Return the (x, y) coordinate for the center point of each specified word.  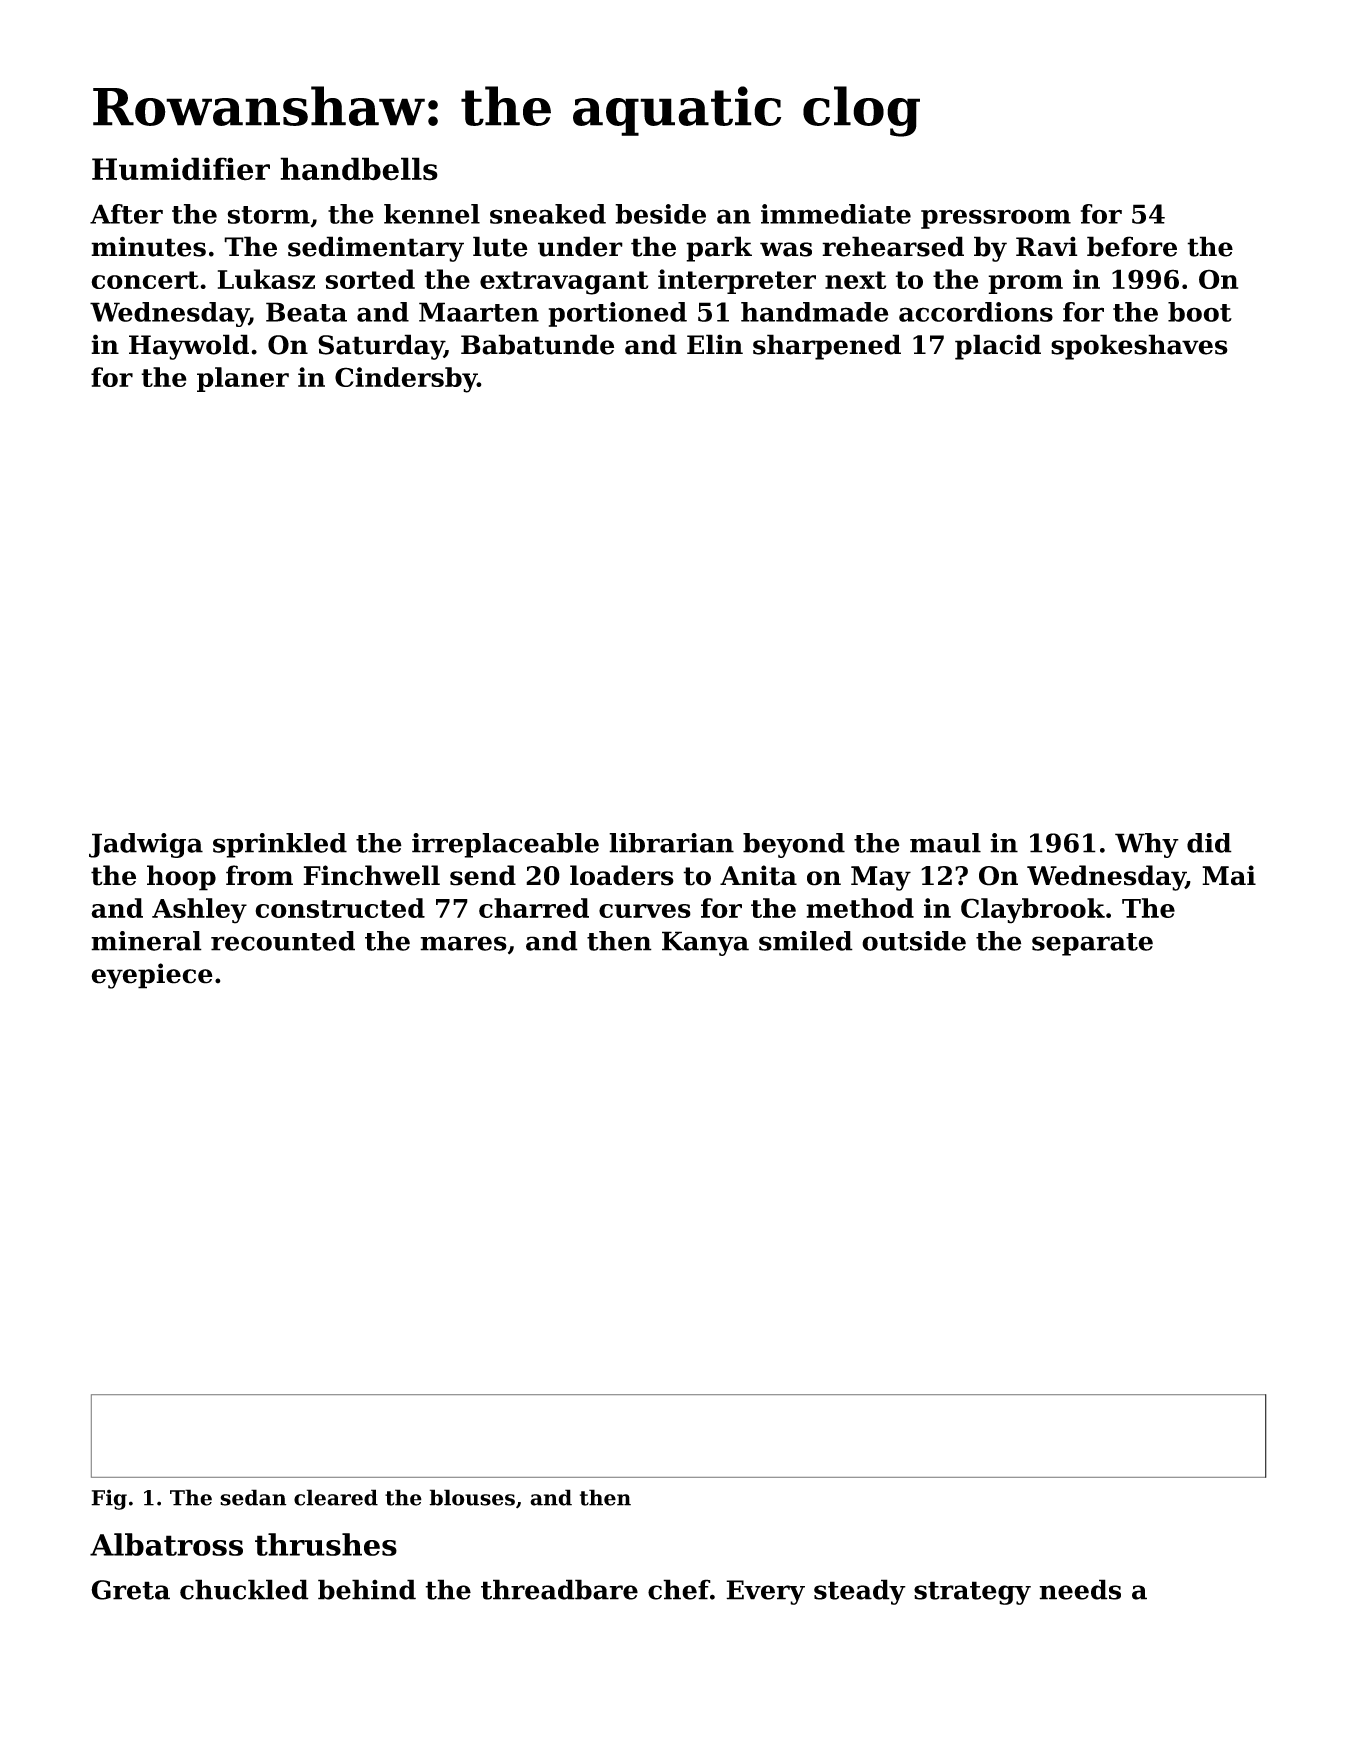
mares (463, 943)
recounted (283, 941)
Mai (1229, 875)
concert (145, 280)
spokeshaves (1139, 347)
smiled (806, 941)
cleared (336, 1497)
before (1132, 246)
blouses (472, 1497)
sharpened (827, 347)
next (855, 280)
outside (914, 941)
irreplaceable (505, 845)
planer (243, 379)
